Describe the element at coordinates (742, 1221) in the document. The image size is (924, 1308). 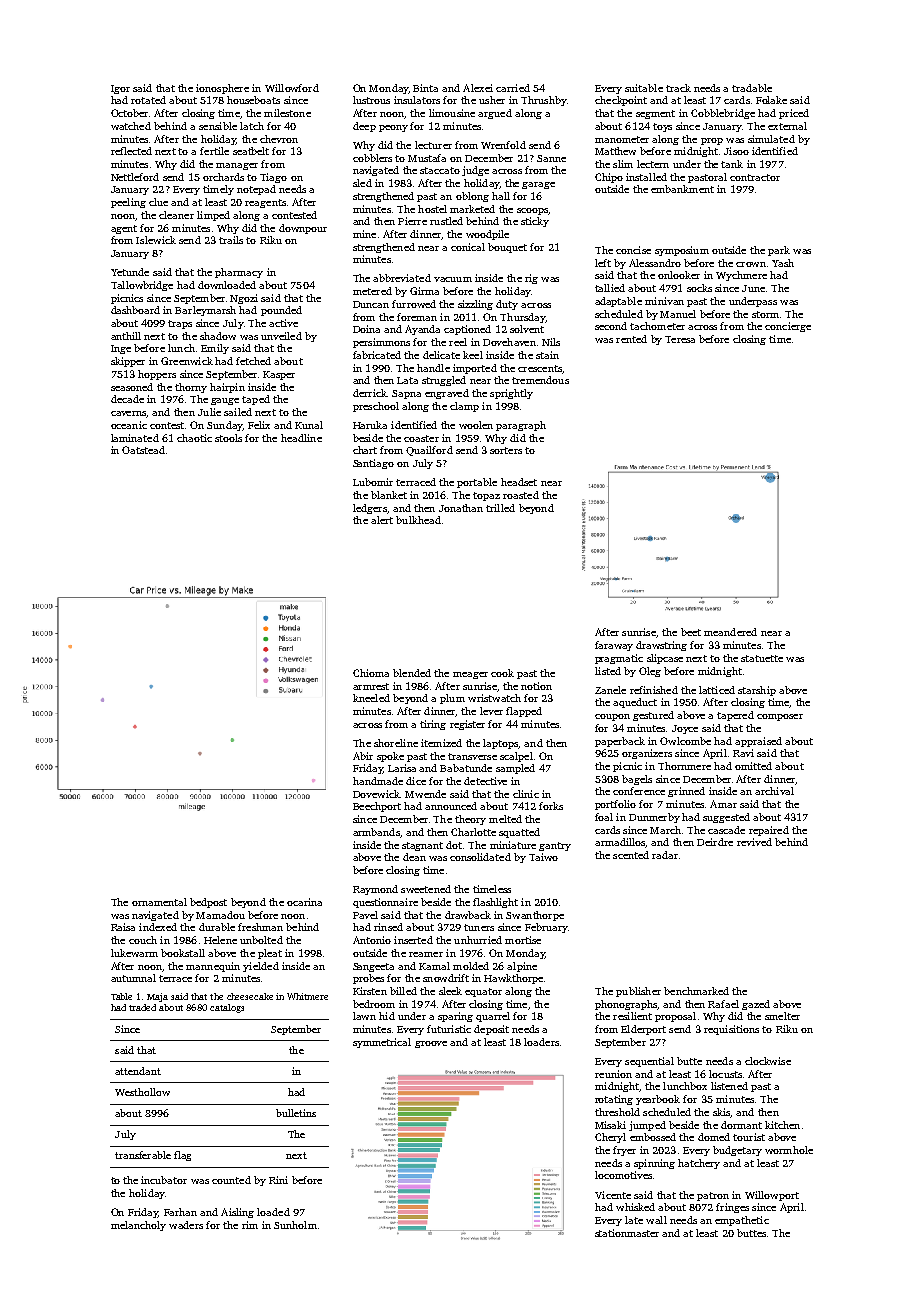
I see `empathetic` at that location.
